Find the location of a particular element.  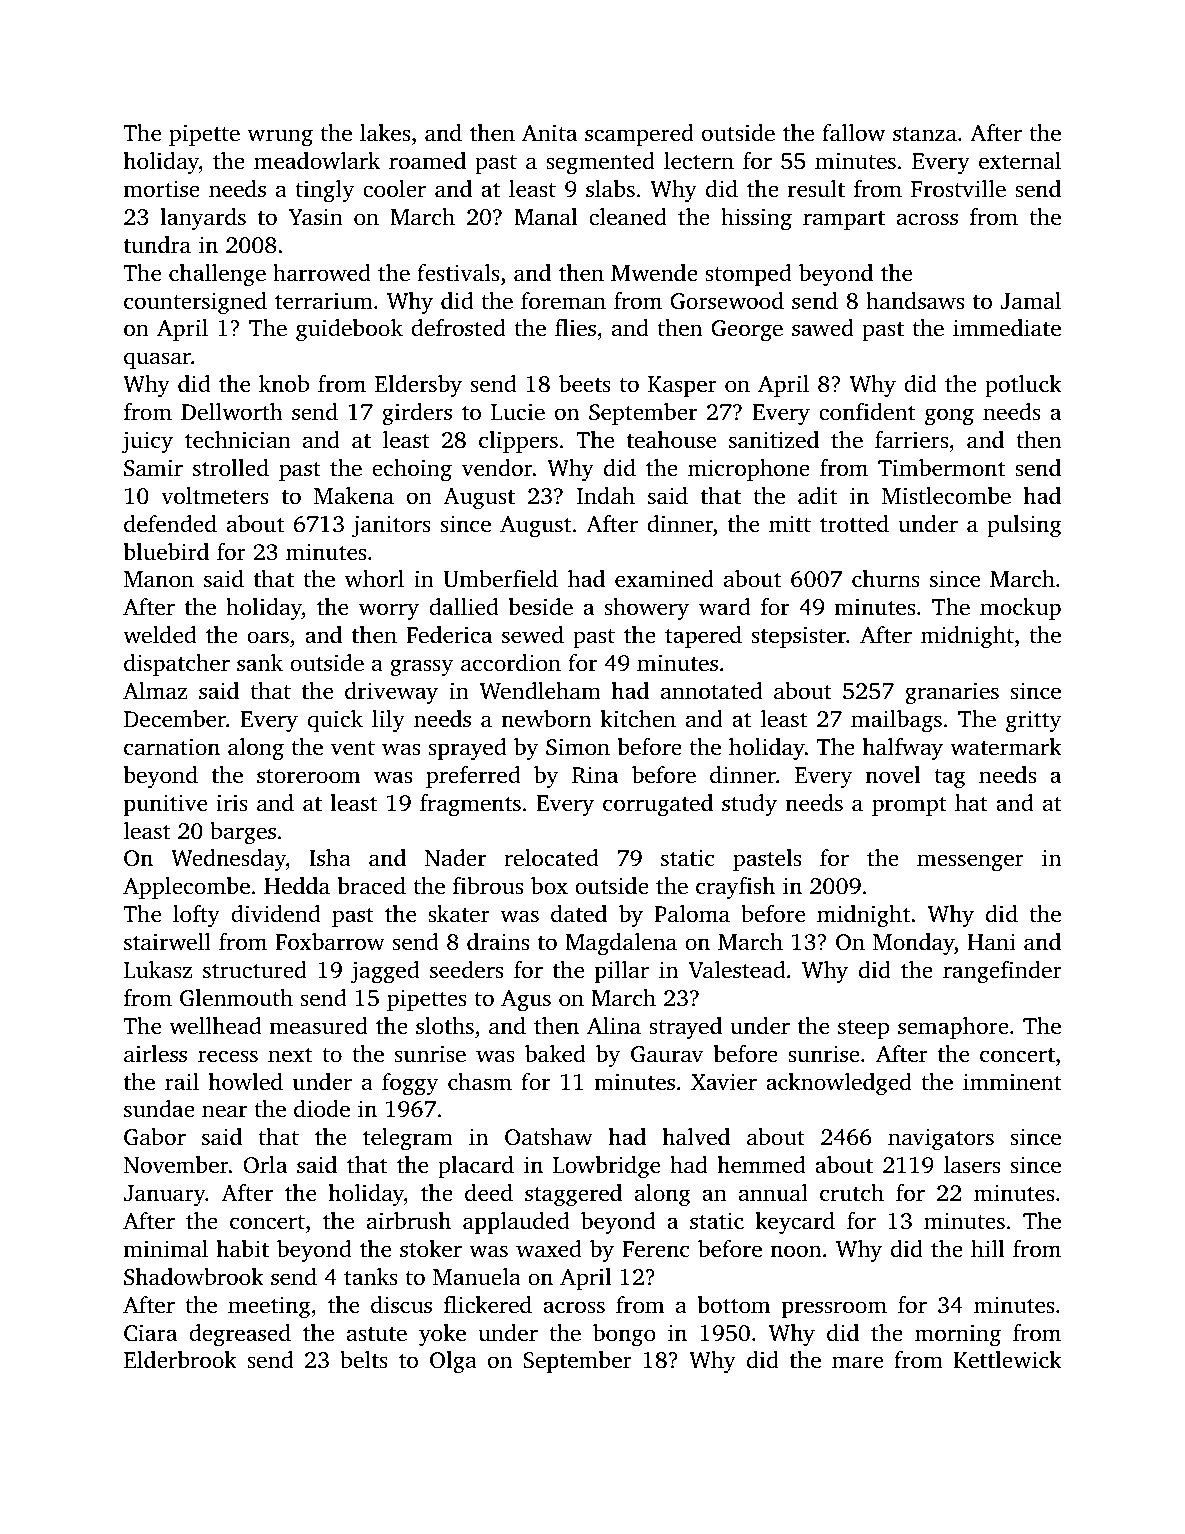

mortise is located at coordinates (161, 189).
